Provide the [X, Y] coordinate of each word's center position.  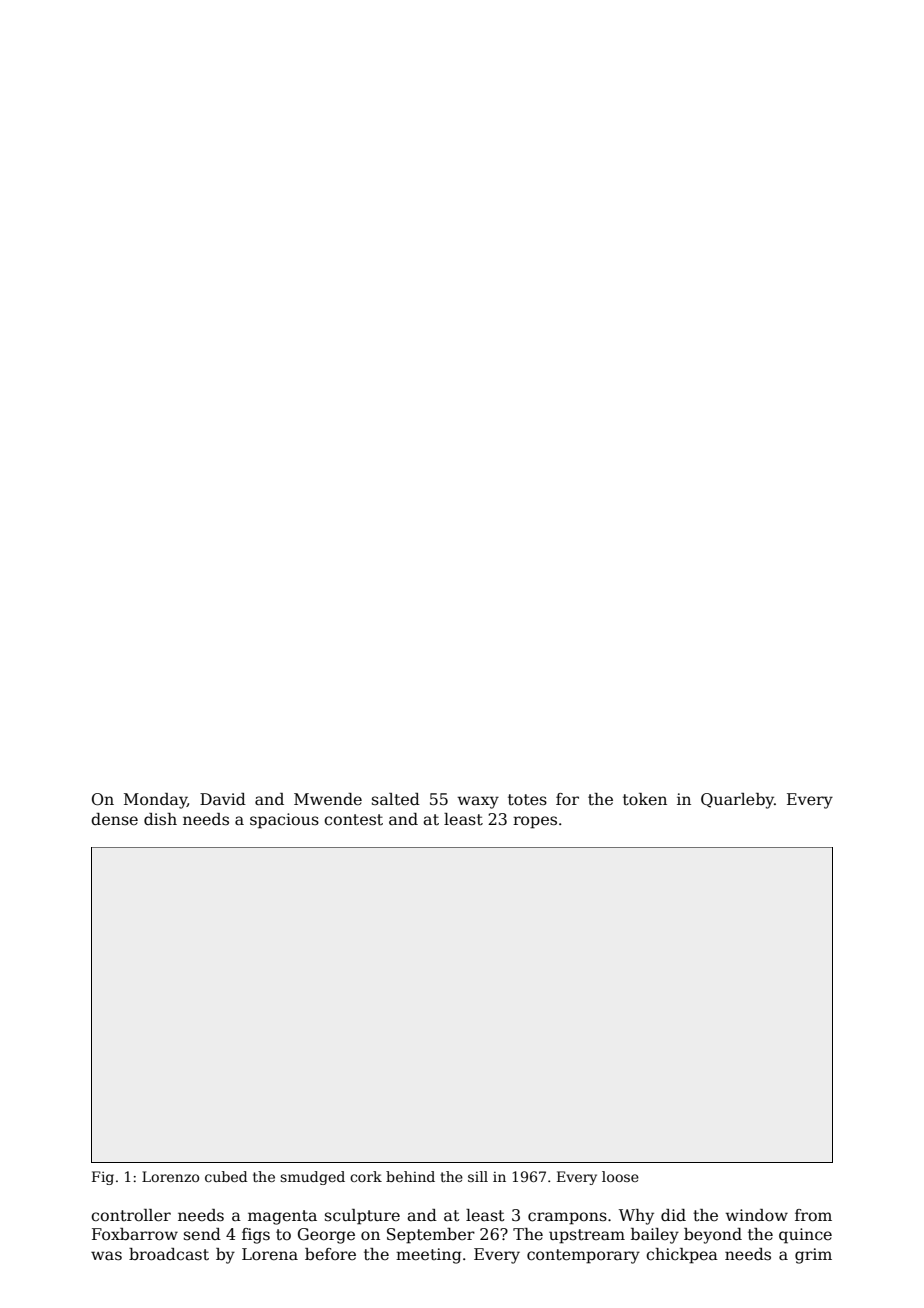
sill [478, 1176]
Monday [155, 801]
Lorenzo [170, 1176]
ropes [535, 822]
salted [396, 799]
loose [620, 1176]
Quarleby [737, 801]
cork [366, 1176]
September [431, 1236]
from [813, 1215]
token [645, 799]
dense [114, 819]
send [202, 1234]
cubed [226, 1176]
